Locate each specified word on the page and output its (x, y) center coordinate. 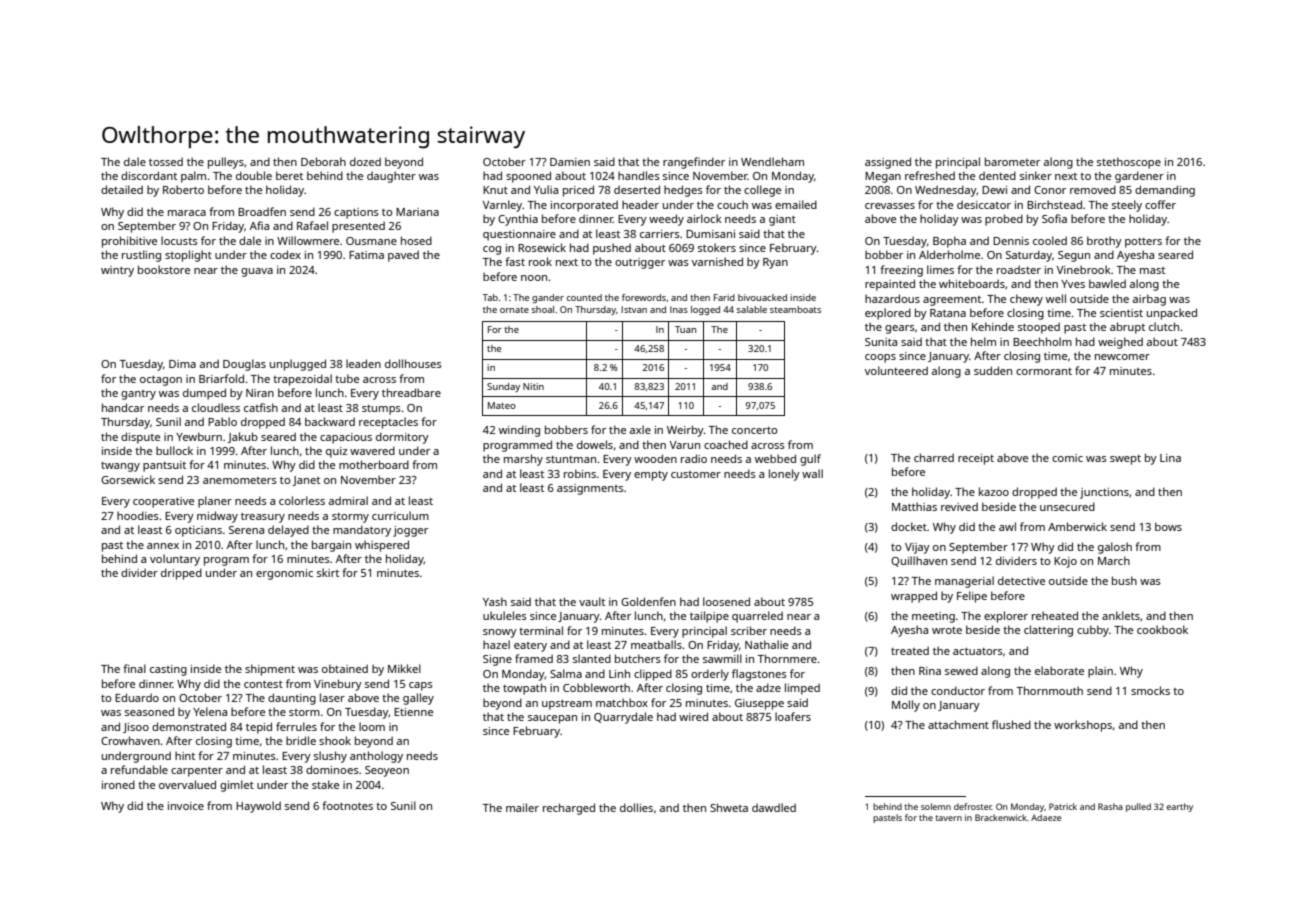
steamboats (795, 309)
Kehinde (993, 326)
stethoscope (1129, 163)
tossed (166, 161)
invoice (186, 806)
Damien (570, 162)
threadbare (411, 392)
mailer (522, 807)
